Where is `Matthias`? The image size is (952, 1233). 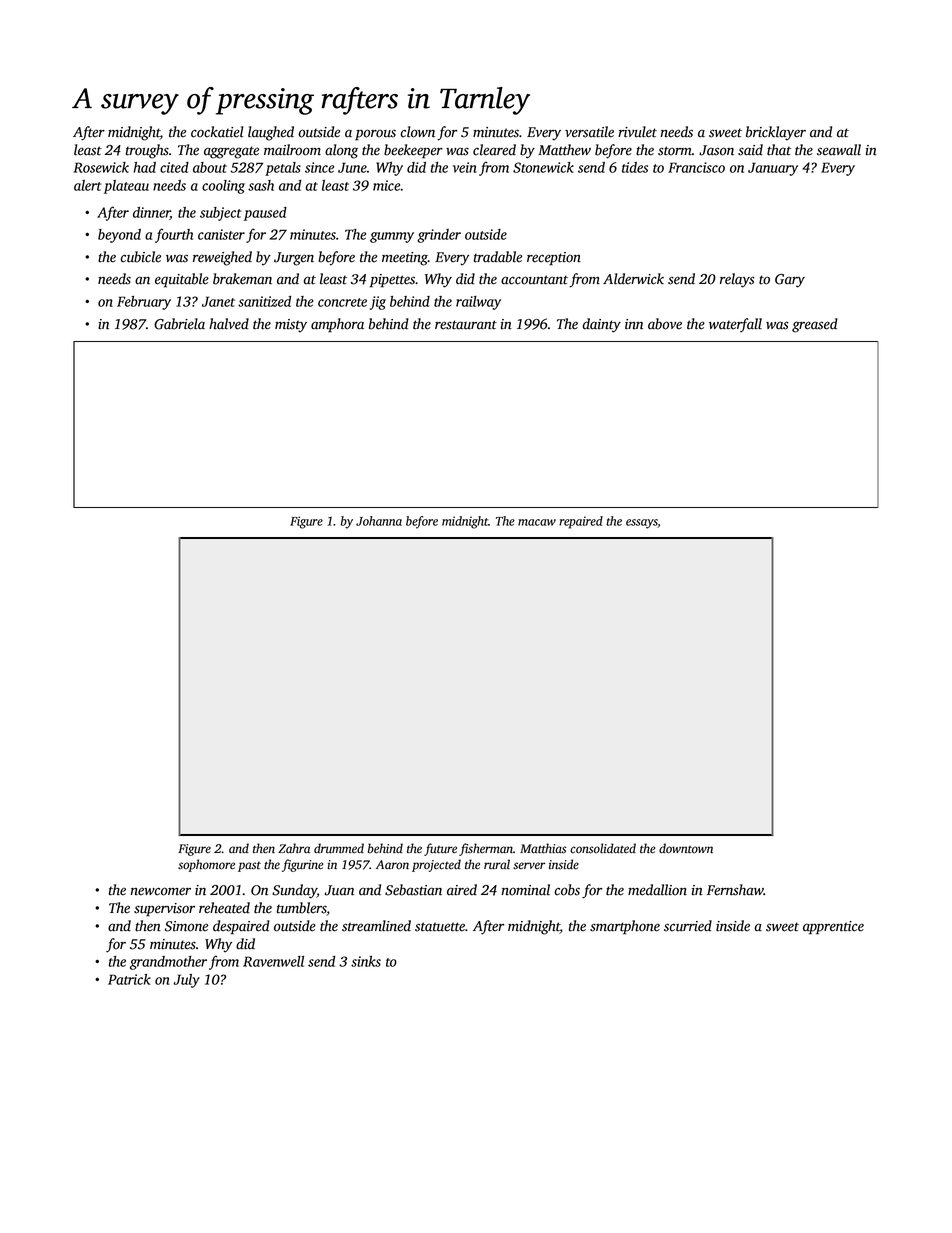
Matthias is located at coordinates (543, 848).
